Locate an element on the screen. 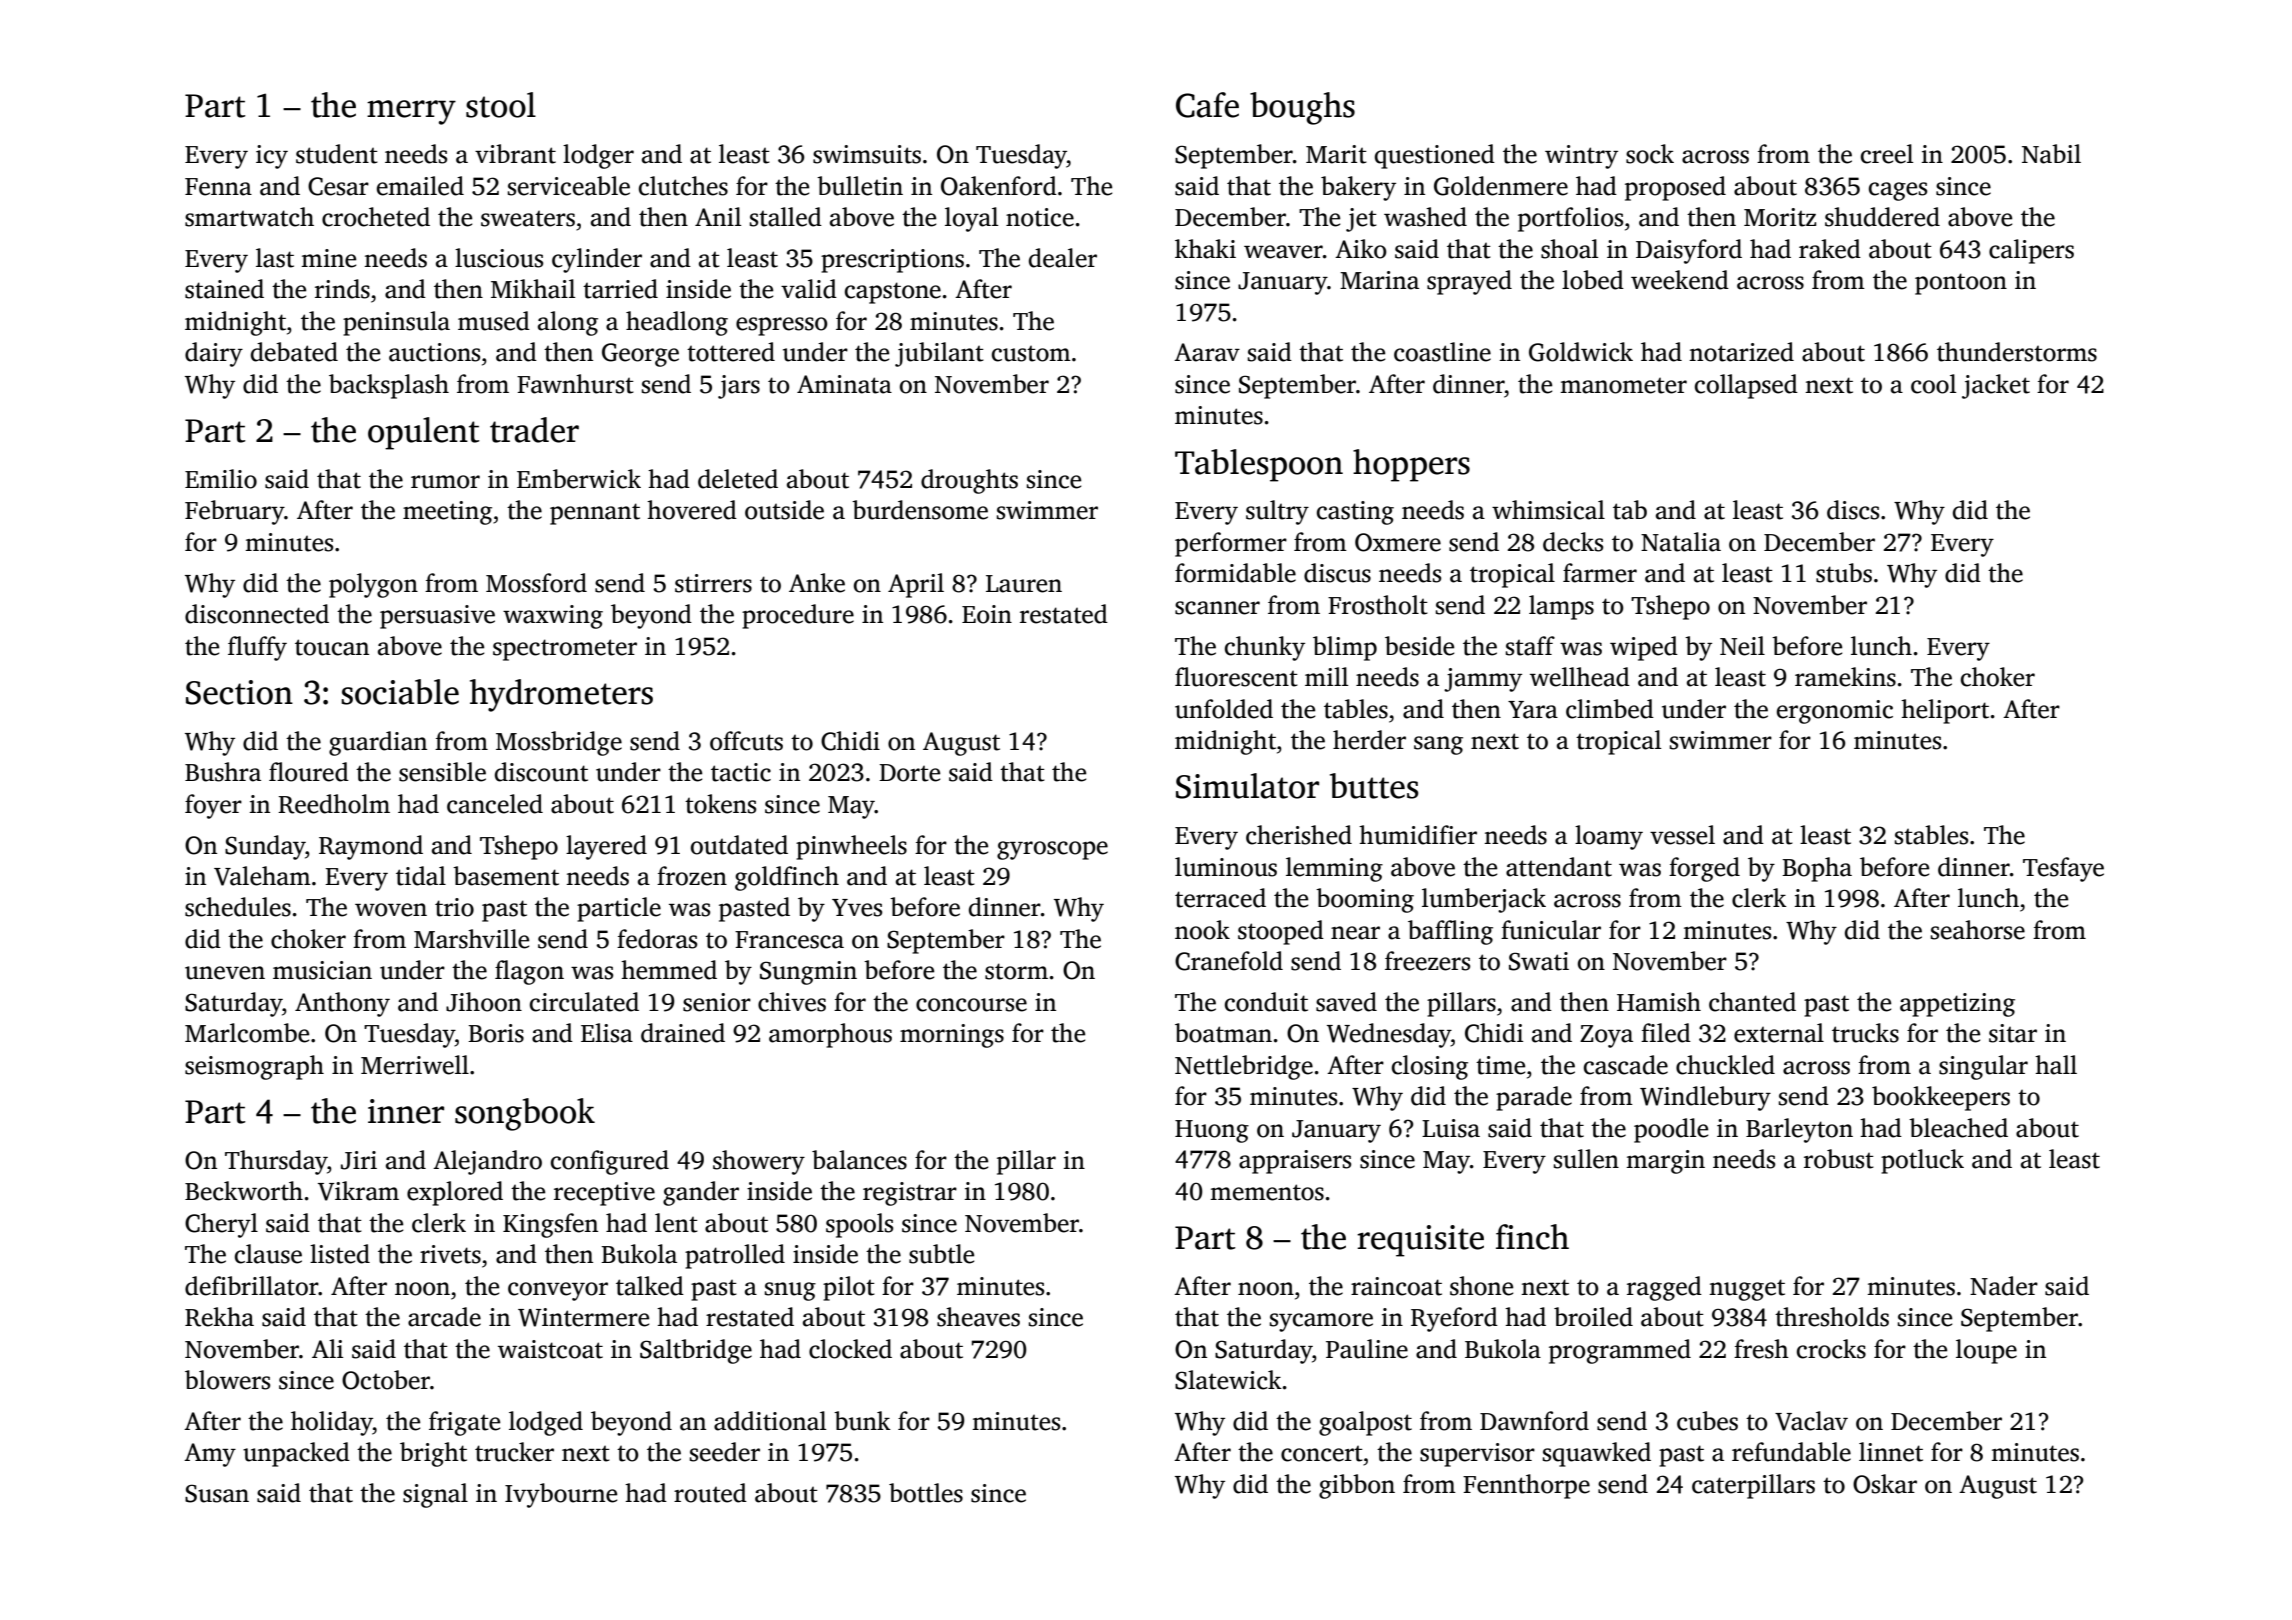 This screenshot has height=1620, width=2292. merry is located at coordinates (411, 112).
